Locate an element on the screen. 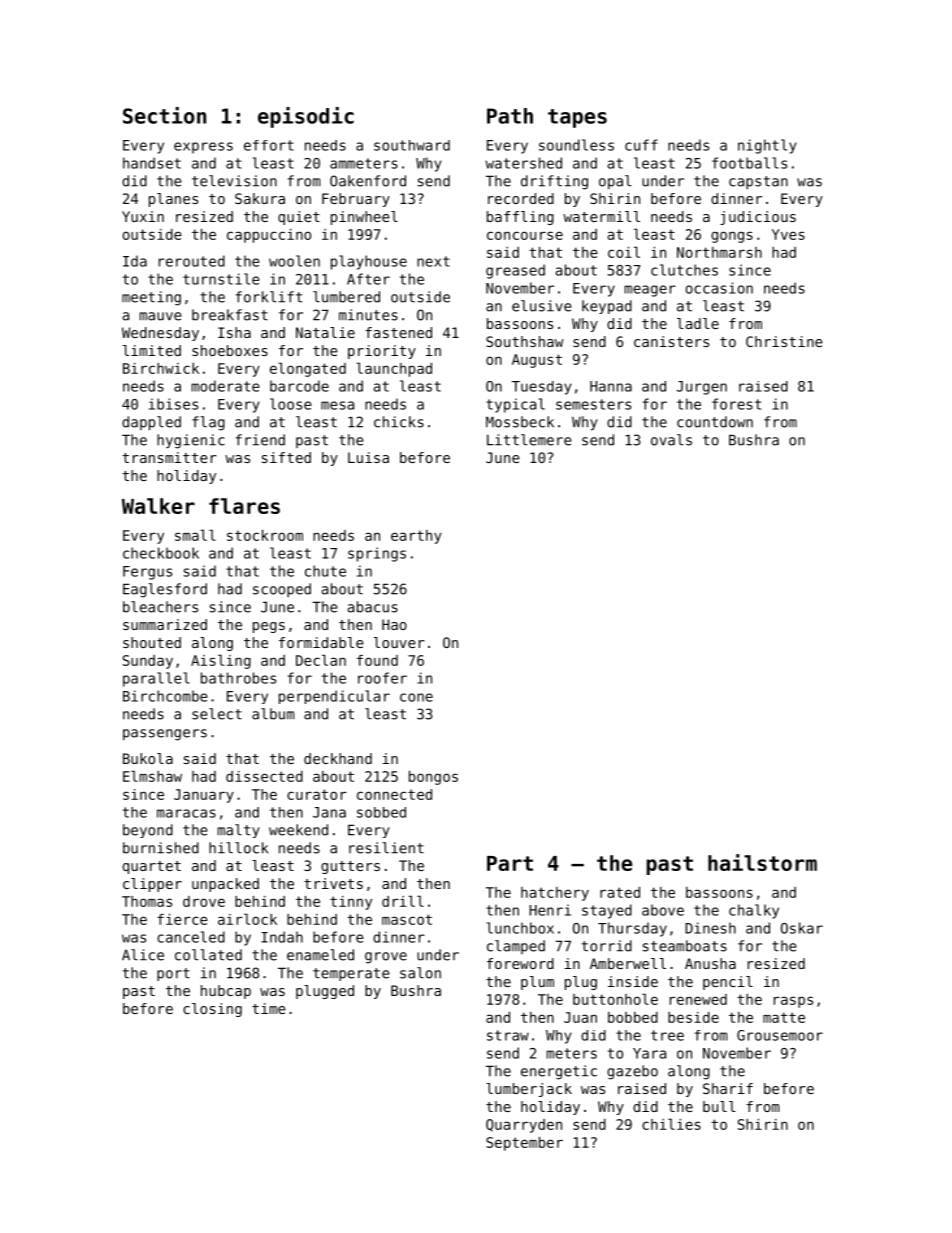  found is located at coordinates (377, 660).
